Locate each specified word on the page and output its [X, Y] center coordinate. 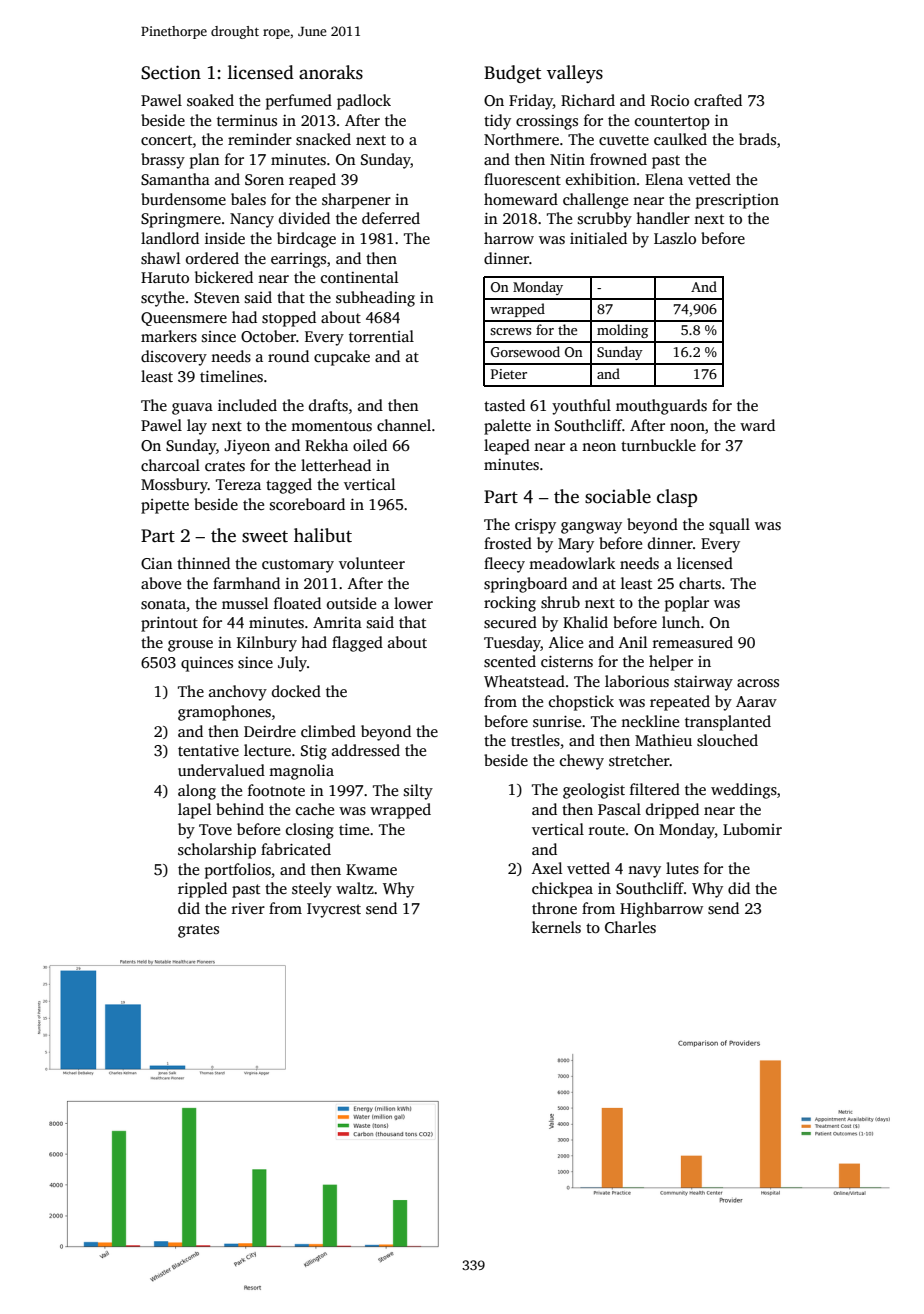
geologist [594, 791]
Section [171, 72]
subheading [375, 299]
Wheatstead [524, 681]
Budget [512, 74]
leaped [507, 447]
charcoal [170, 465]
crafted [718, 100]
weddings [744, 791]
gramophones [224, 713]
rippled [202, 890]
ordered [212, 258]
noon [687, 427]
